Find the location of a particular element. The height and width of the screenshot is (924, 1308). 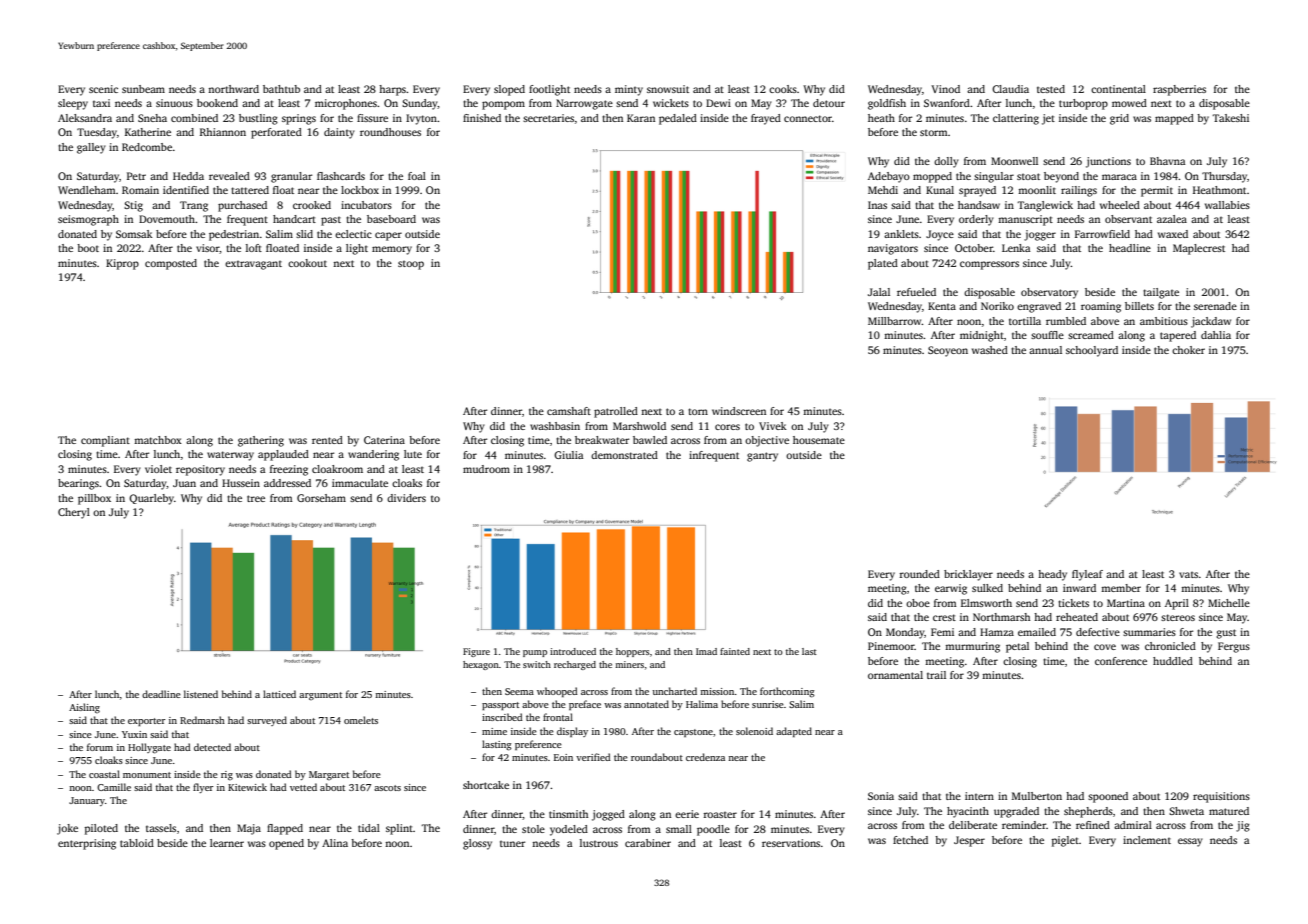

Vinod is located at coordinates (945, 89).
